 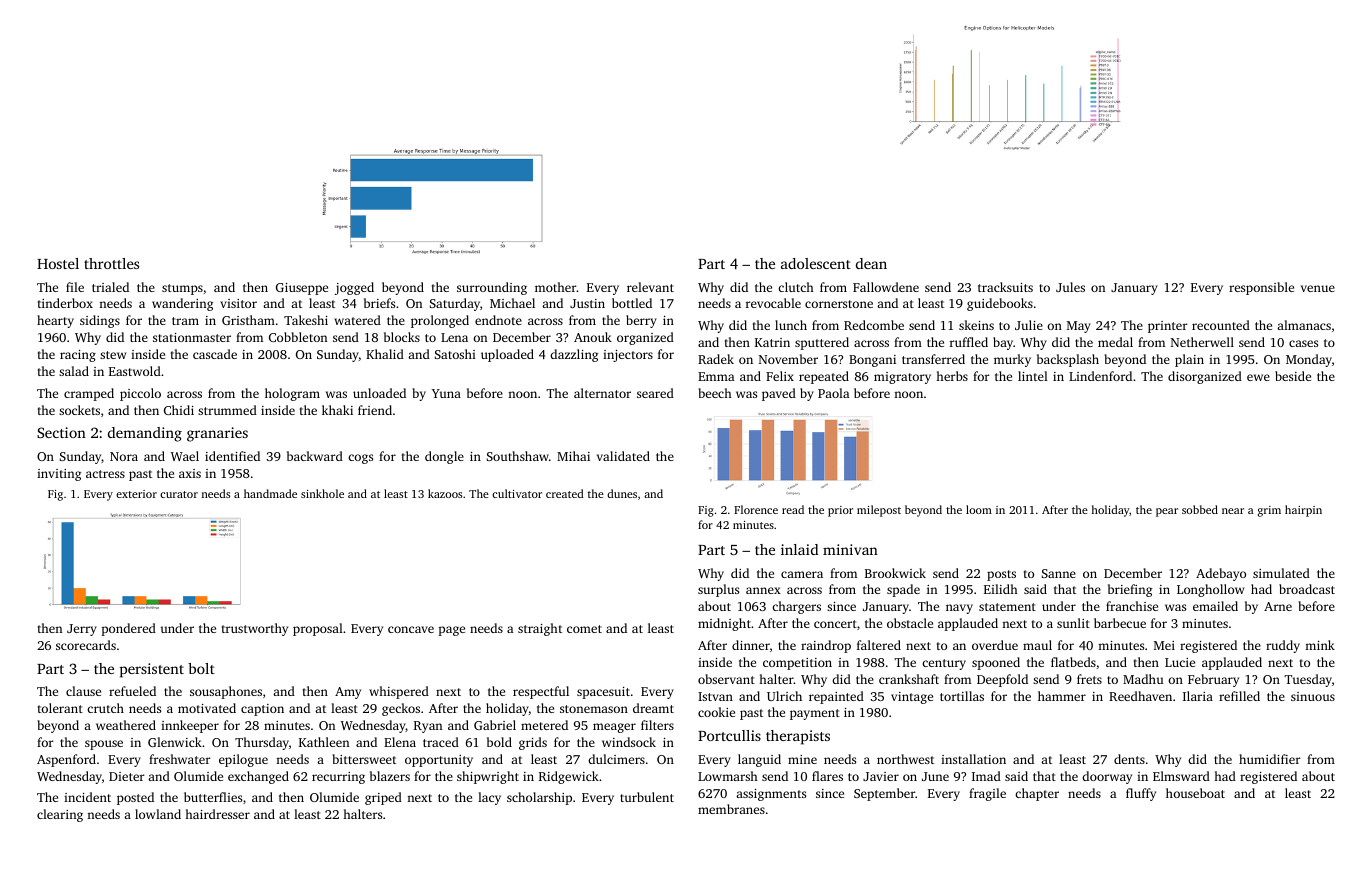 What do you see at coordinates (507, 355) in the screenshot?
I see `uploaded` at bounding box center [507, 355].
